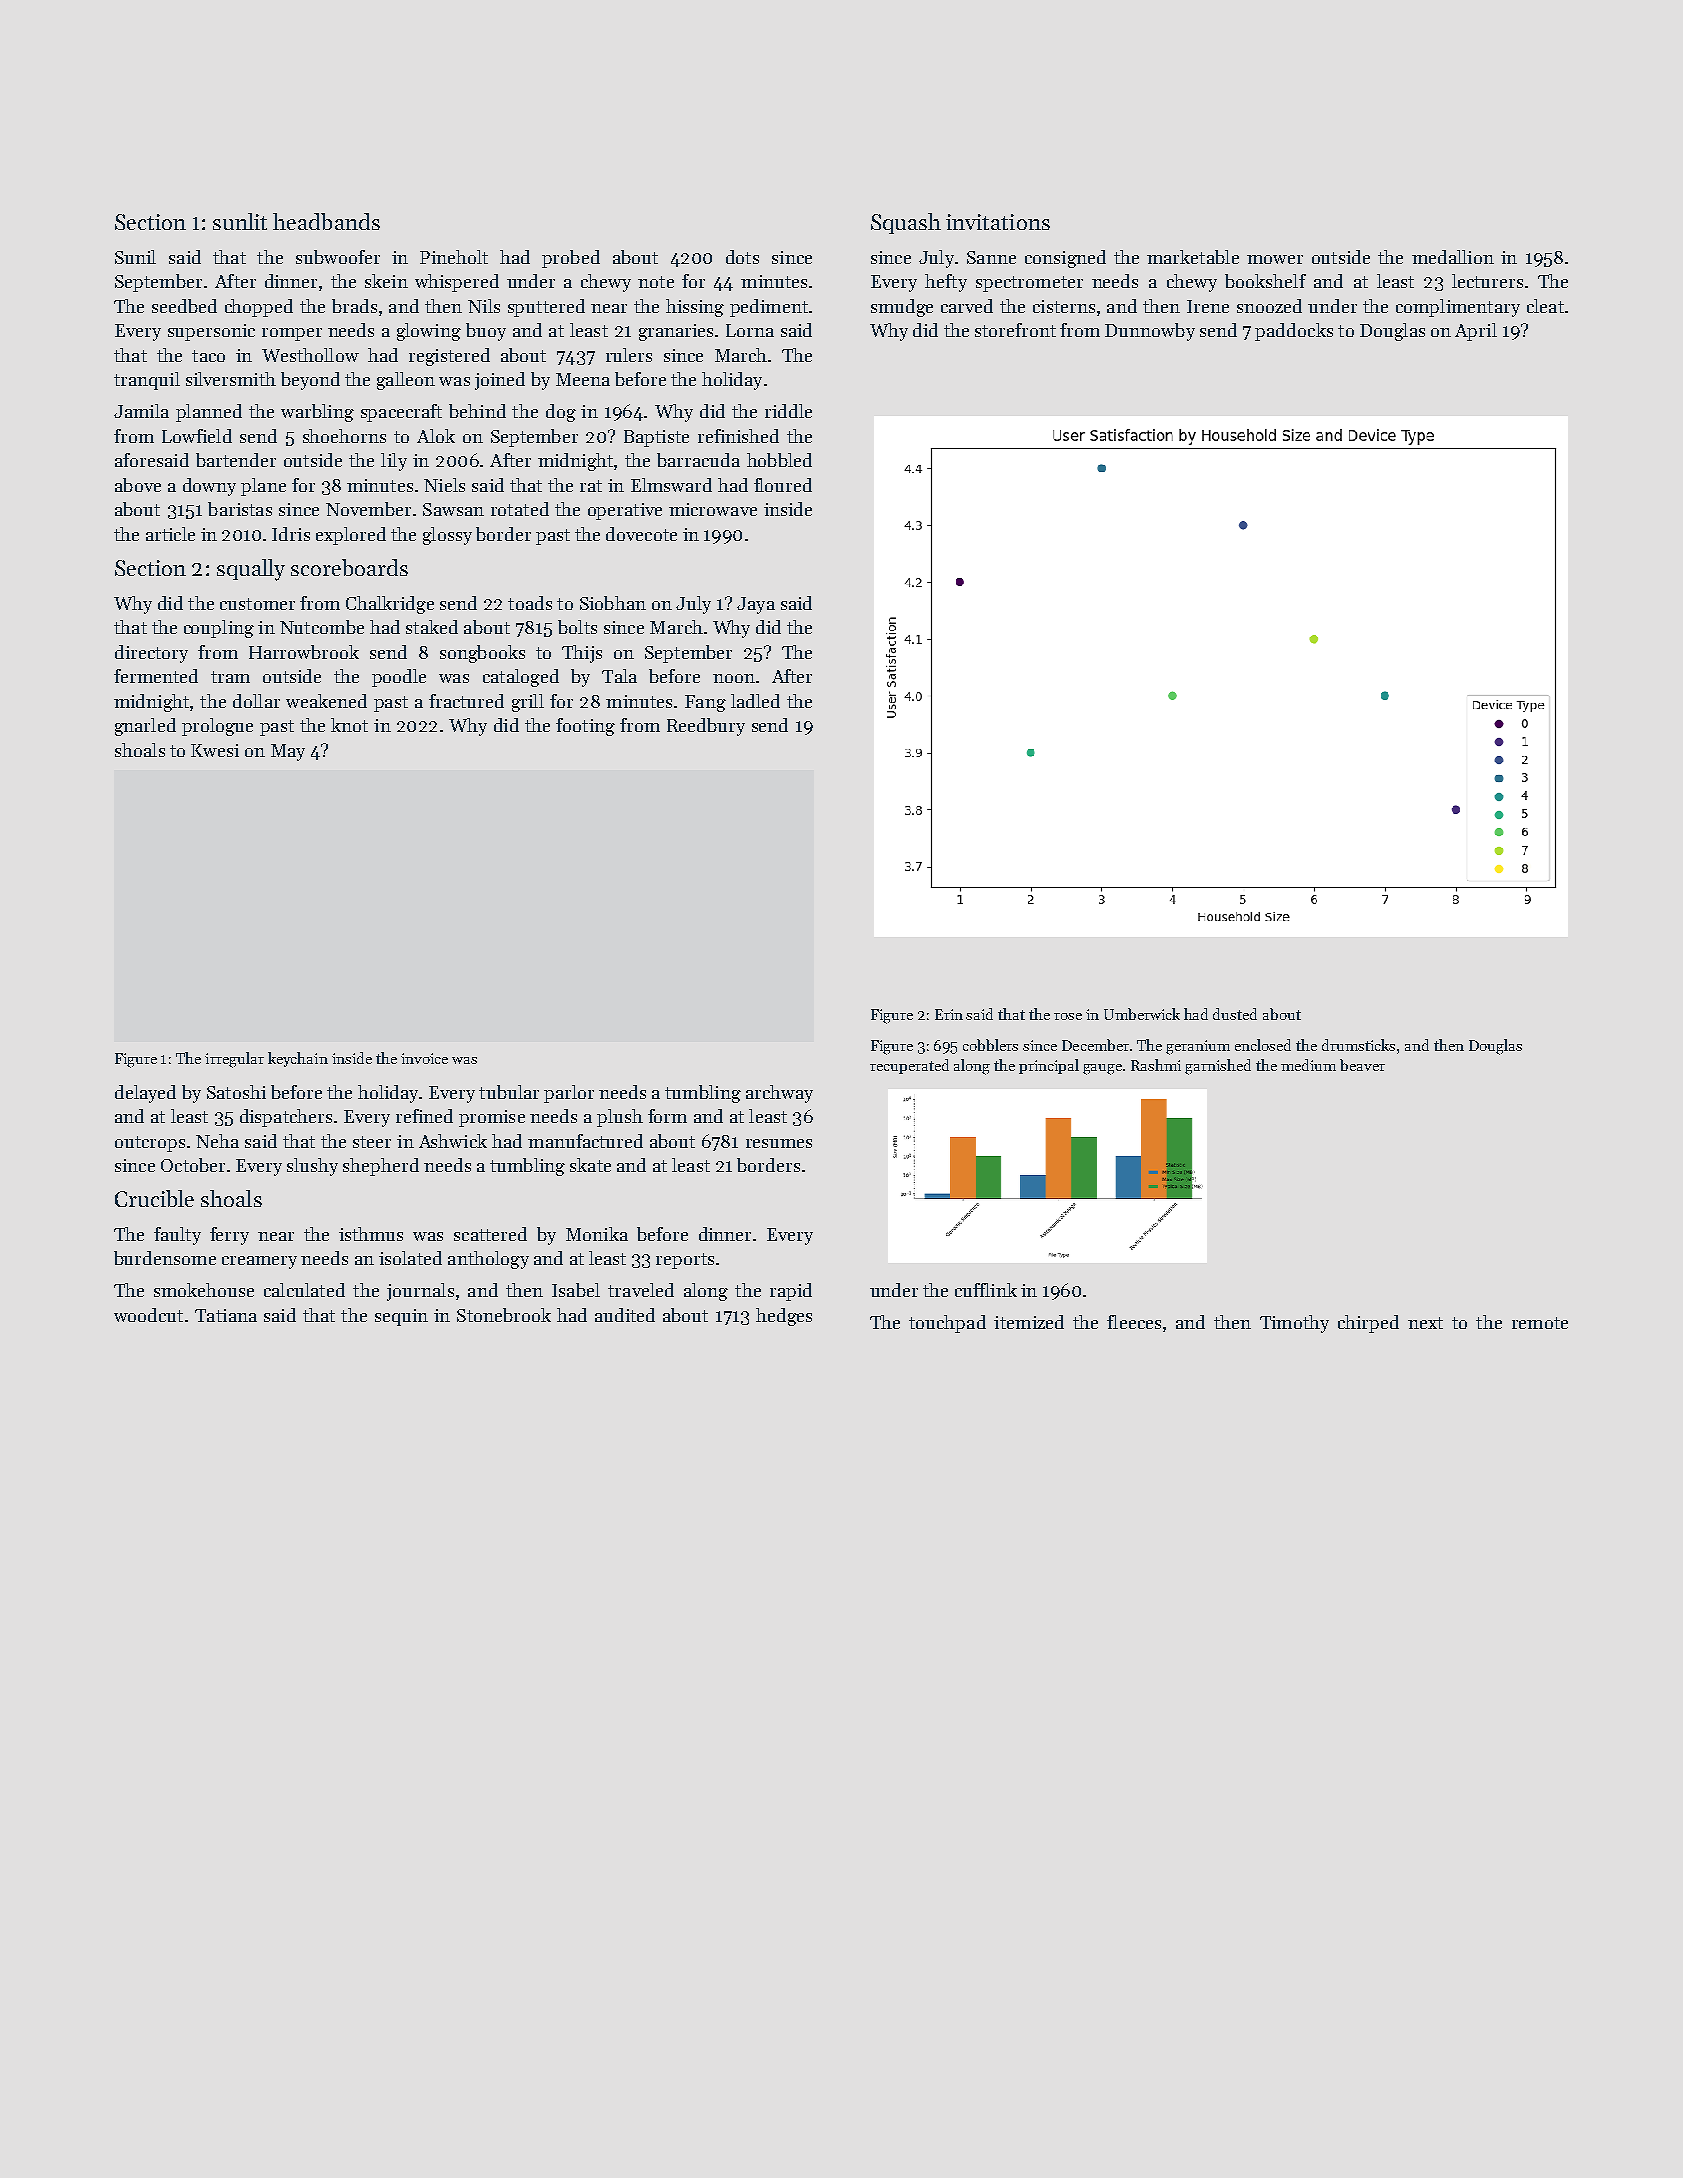  Describe the element at coordinates (902, 308) in the document. I see `smudge` at that location.
